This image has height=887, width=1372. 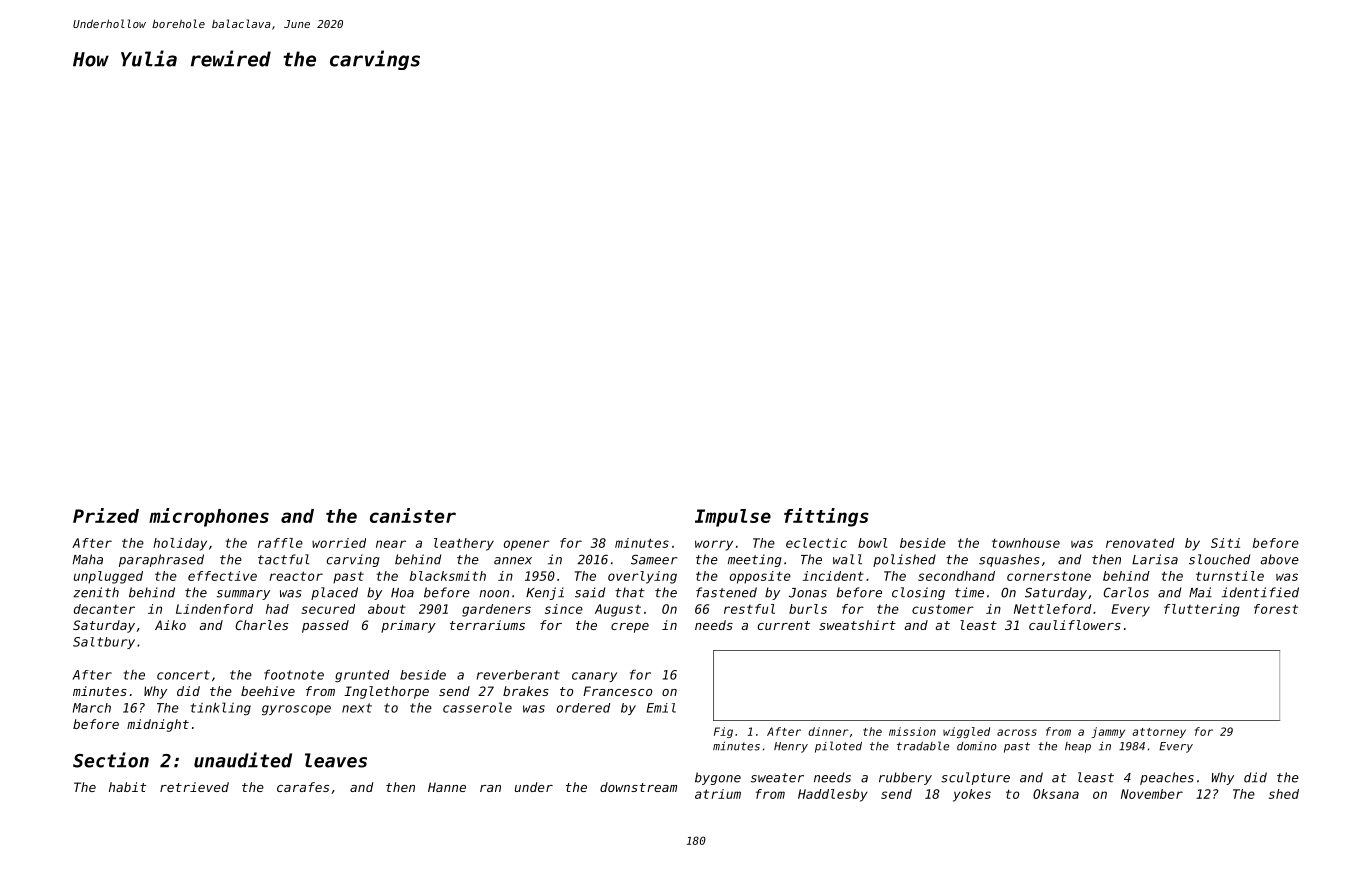 What do you see at coordinates (826, 517) in the image?
I see `fittings` at bounding box center [826, 517].
